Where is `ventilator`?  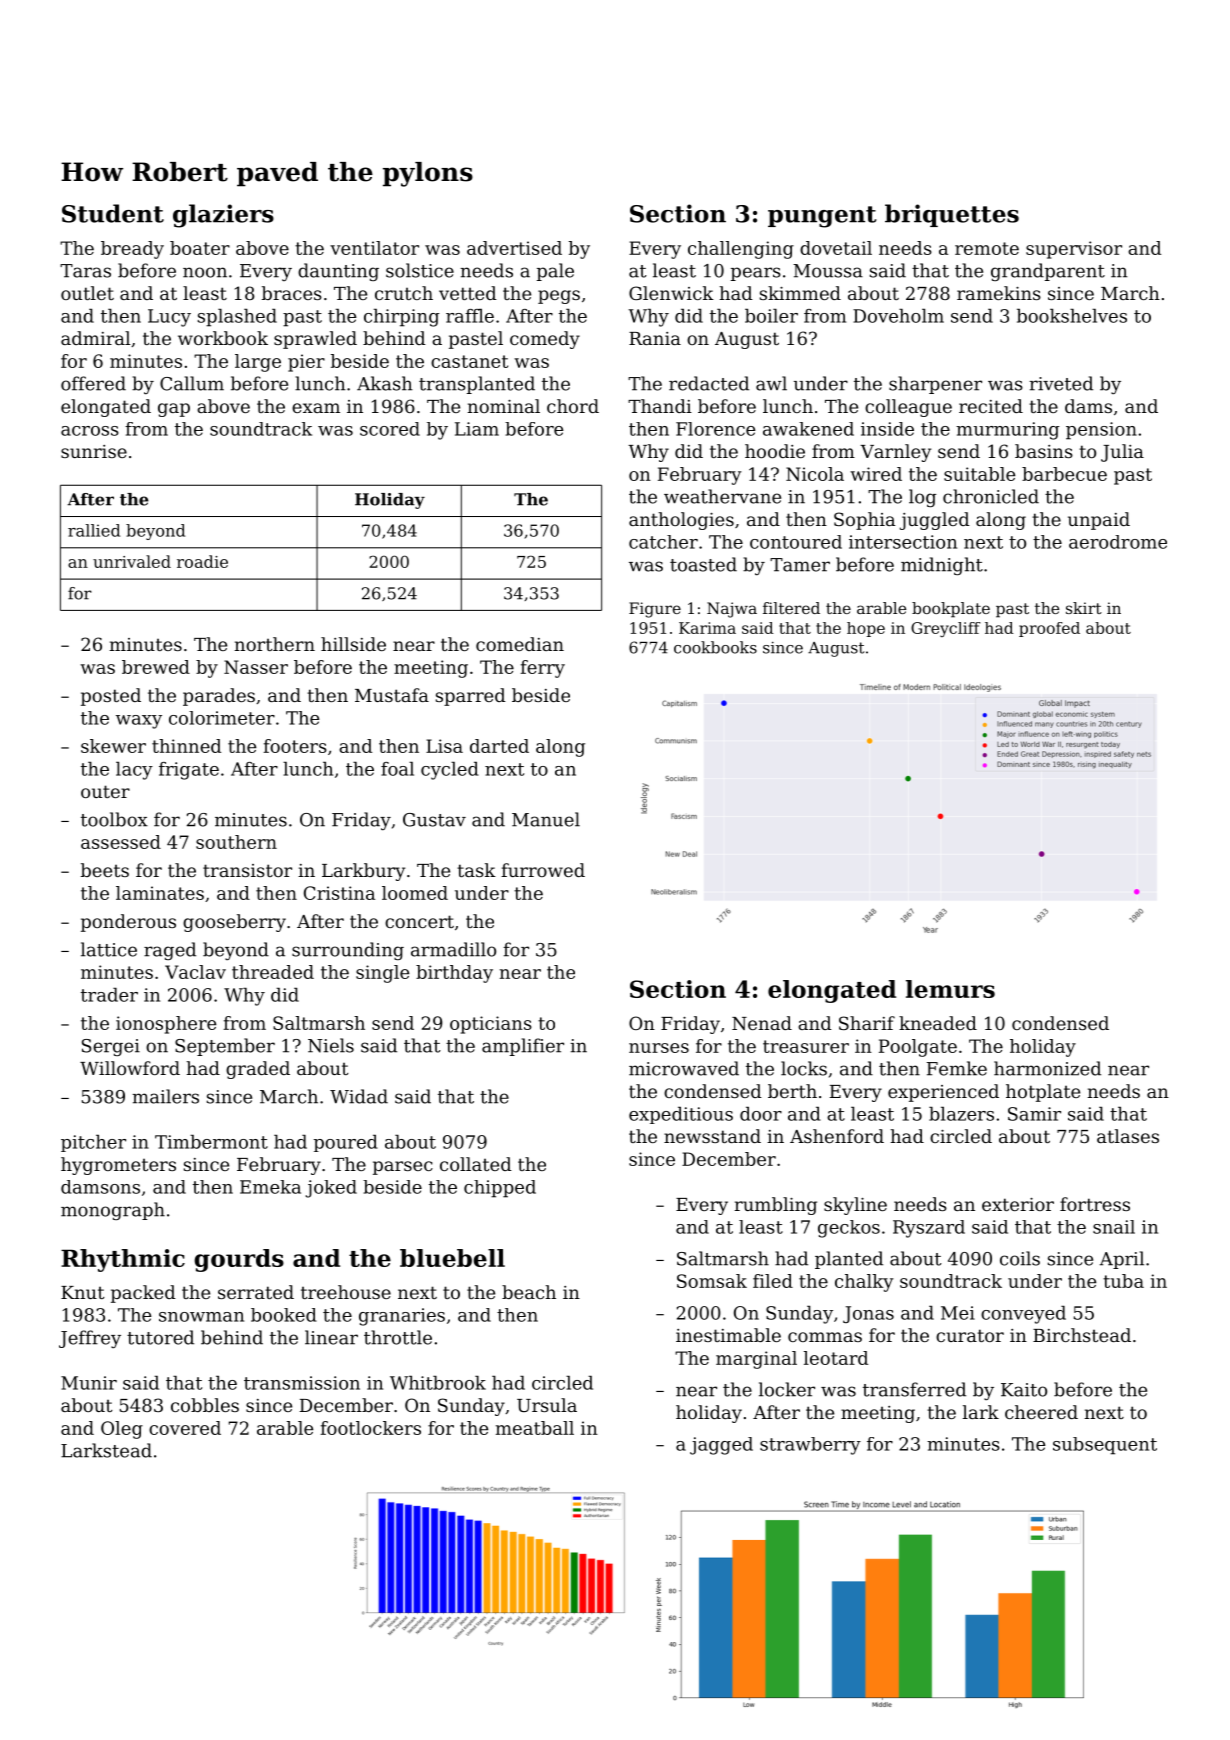
ventilator is located at coordinates (374, 248).
